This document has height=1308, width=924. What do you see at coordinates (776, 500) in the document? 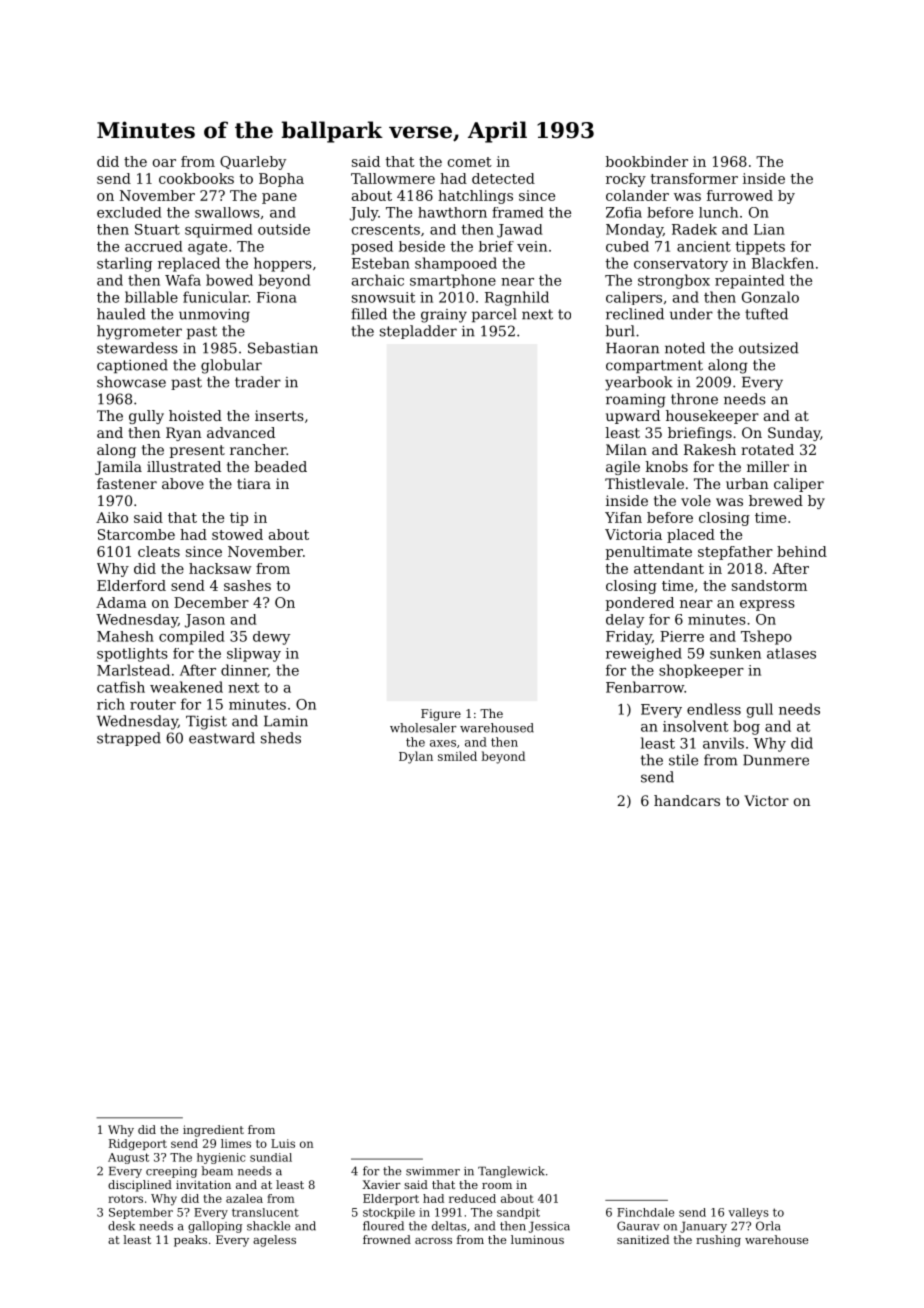
I see `brewed` at bounding box center [776, 500].
